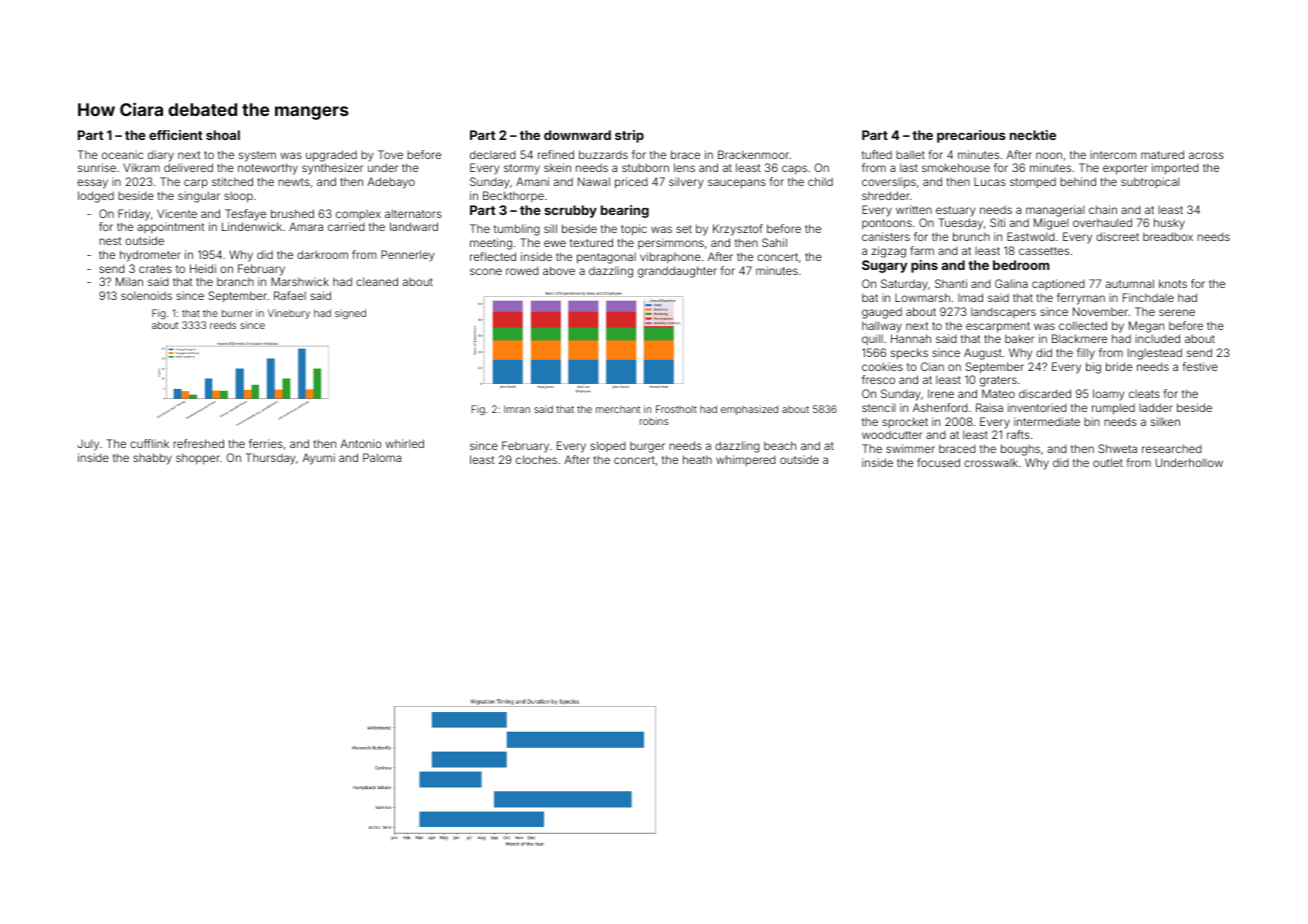  Describe the element at coordinates (360, 443) in the document. I see `Antonio` at that location.
